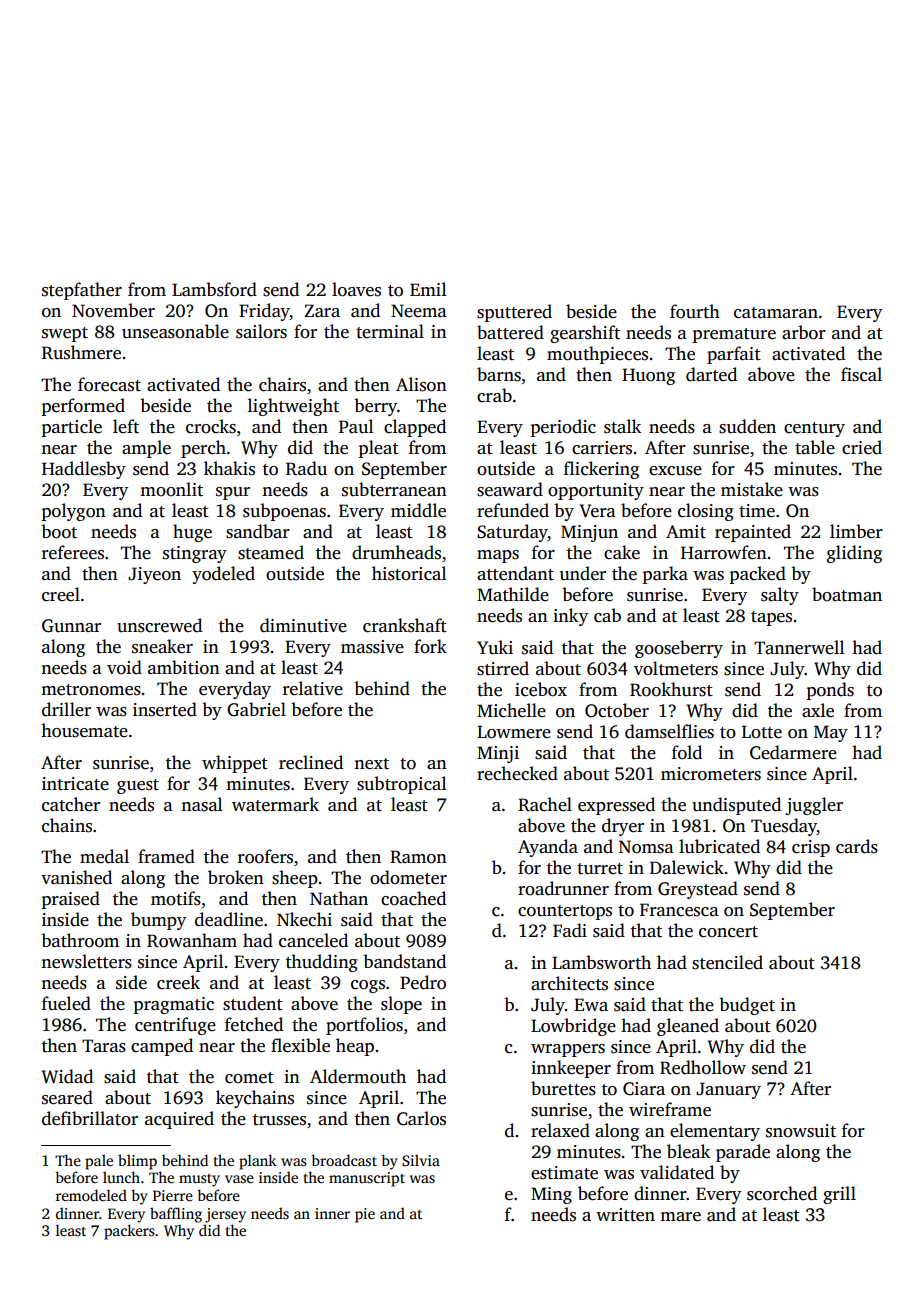  What do you see at coordinates (86, 961) in the screenshot?
I see `newsletters` at bounding box center [86, 961].
